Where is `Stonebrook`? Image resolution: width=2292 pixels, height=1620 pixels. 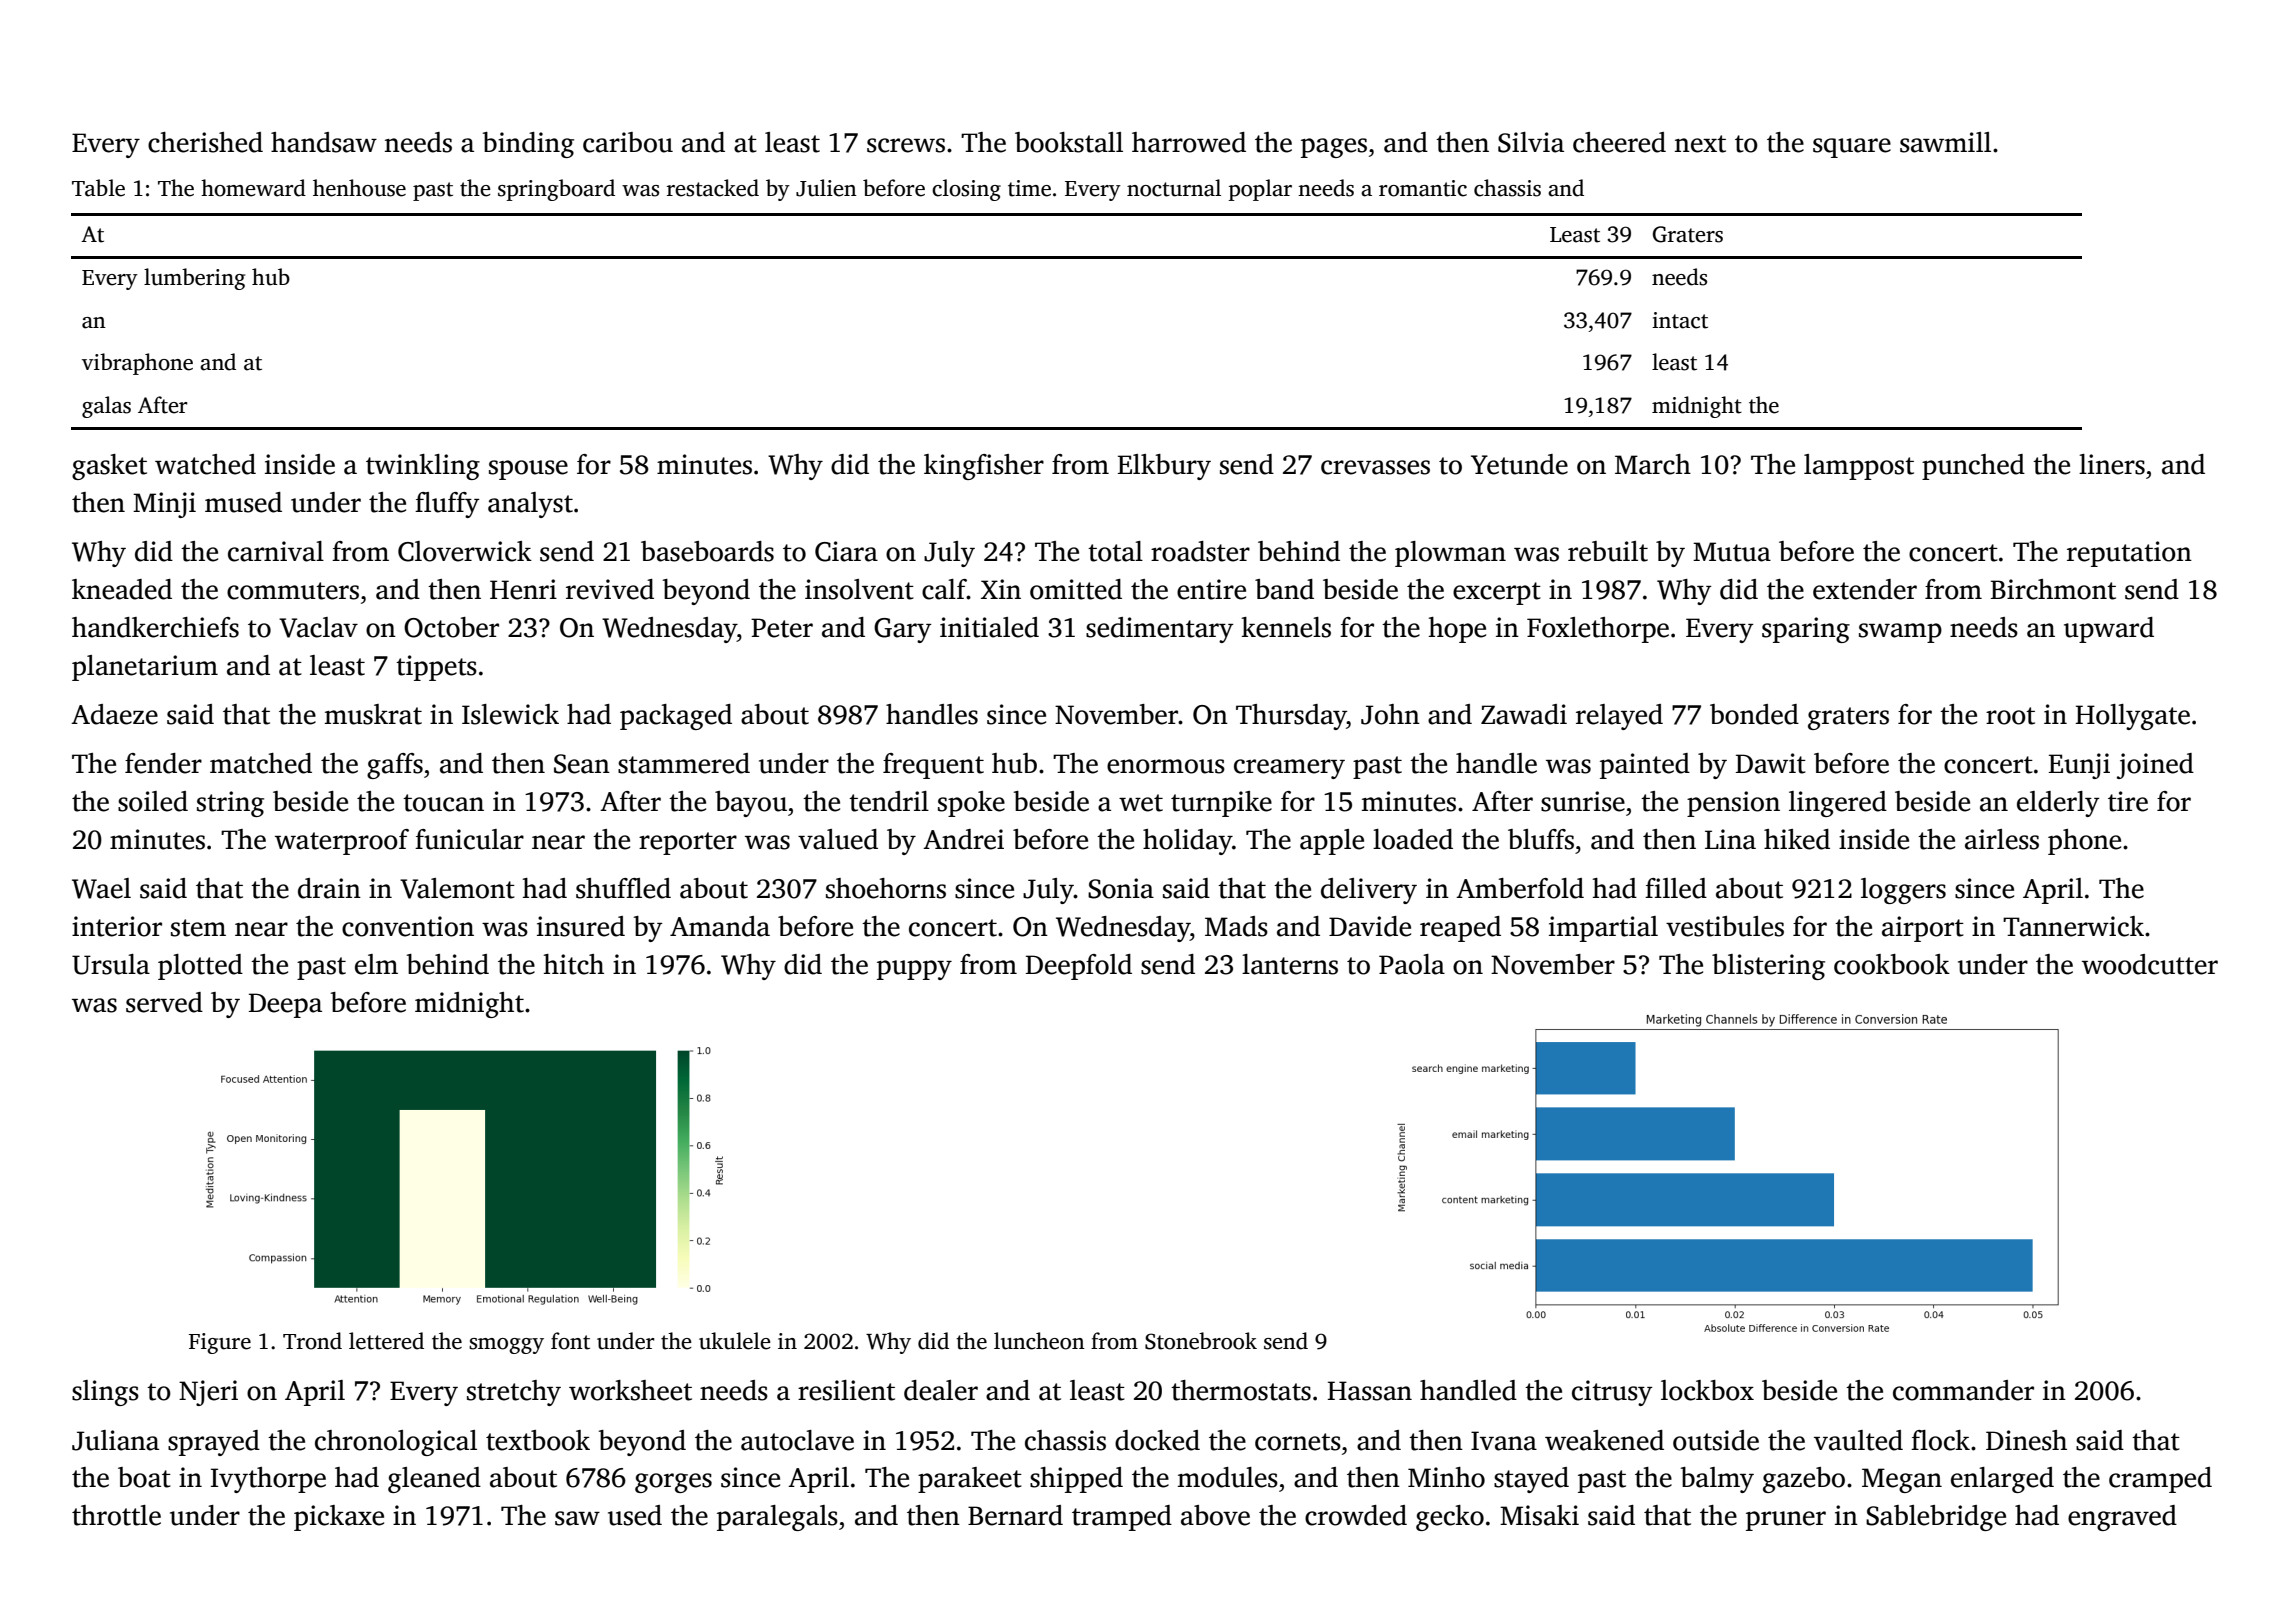
Stonebrook is located at coordinates (1201, 1341).
